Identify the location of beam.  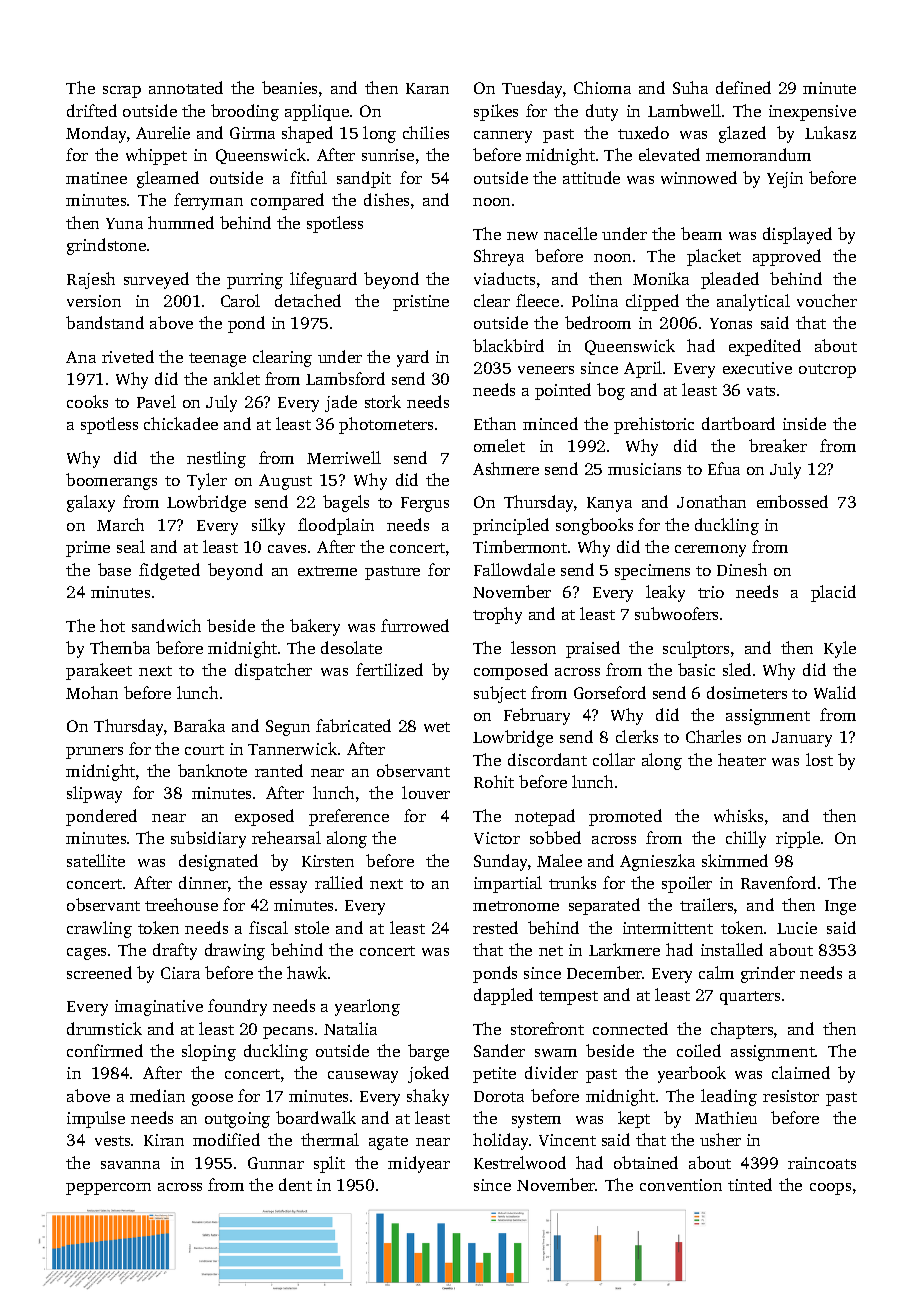
(701, 233).
